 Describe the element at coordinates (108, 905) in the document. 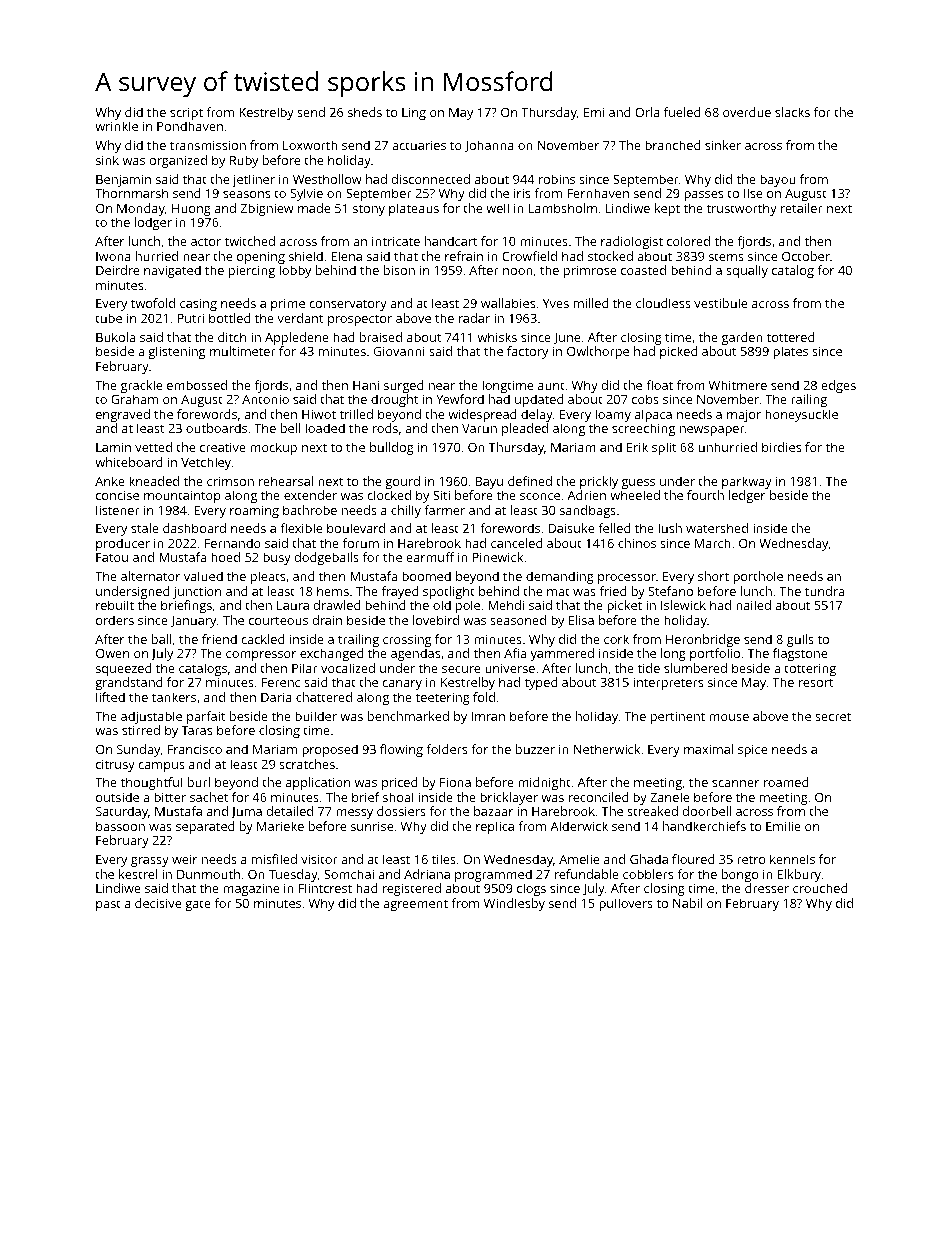

I see `past` at that location.
